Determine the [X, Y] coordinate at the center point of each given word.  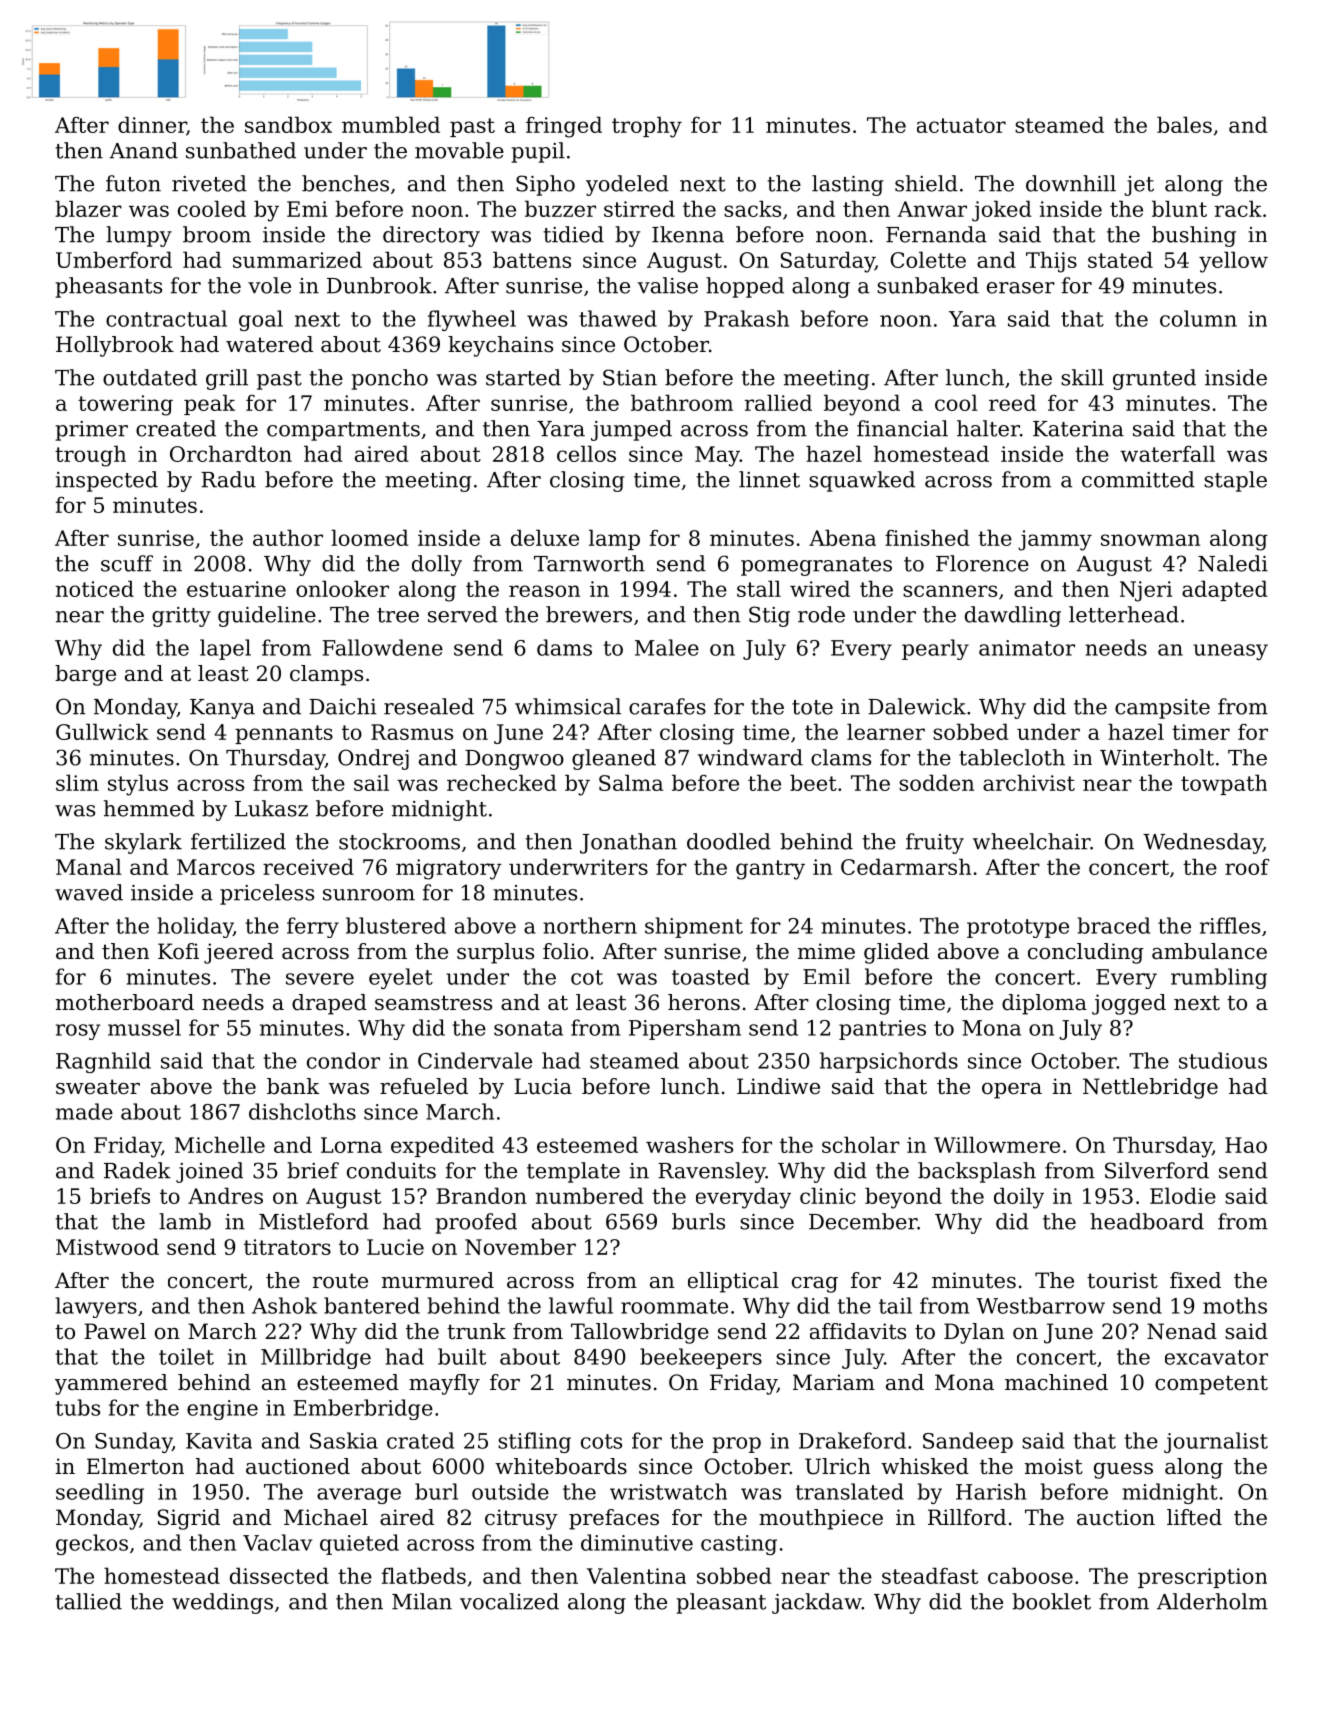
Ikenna [688, 234]
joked [1002, 211]
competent [1211, 1385]
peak [209, 404]
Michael [326, 1517]
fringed [564, 127]
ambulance [1209, 951]
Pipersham [685, 1029]
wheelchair [1031, 841]
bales [1184, 124]
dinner [152, 125]
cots [601, 1441]
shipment [694, 927]
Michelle [220, 1144]
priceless [267, 894]
